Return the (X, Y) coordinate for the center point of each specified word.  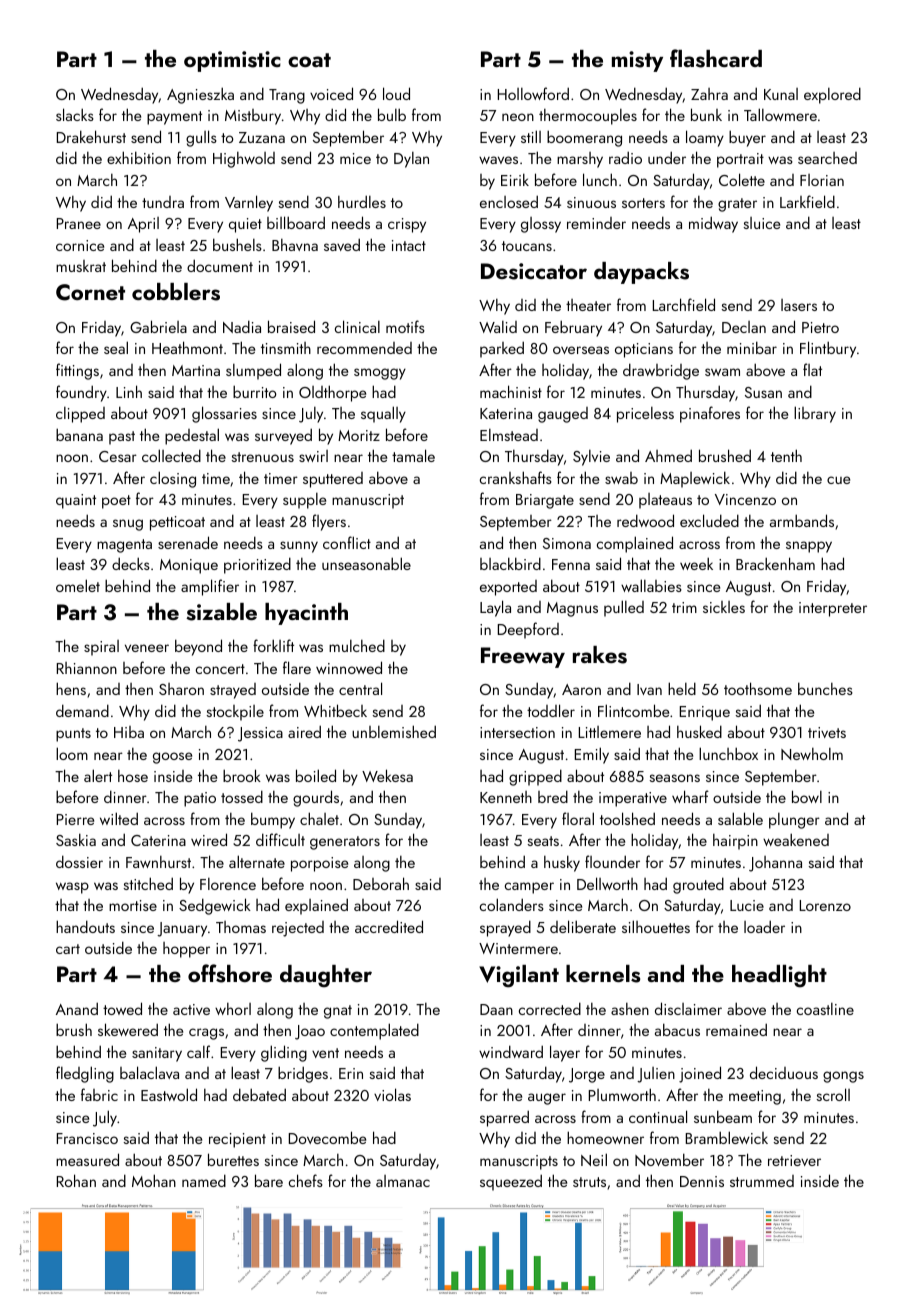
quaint (76, 501)
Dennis (702, 1181)
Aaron (581, 689)
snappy (809, 547)
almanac (403, 1181)
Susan (763, 392)
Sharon (181, 689)
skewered (128, 1029)
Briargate (545, 501)
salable (740, 818)
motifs (405, 326)
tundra (163, 202)
